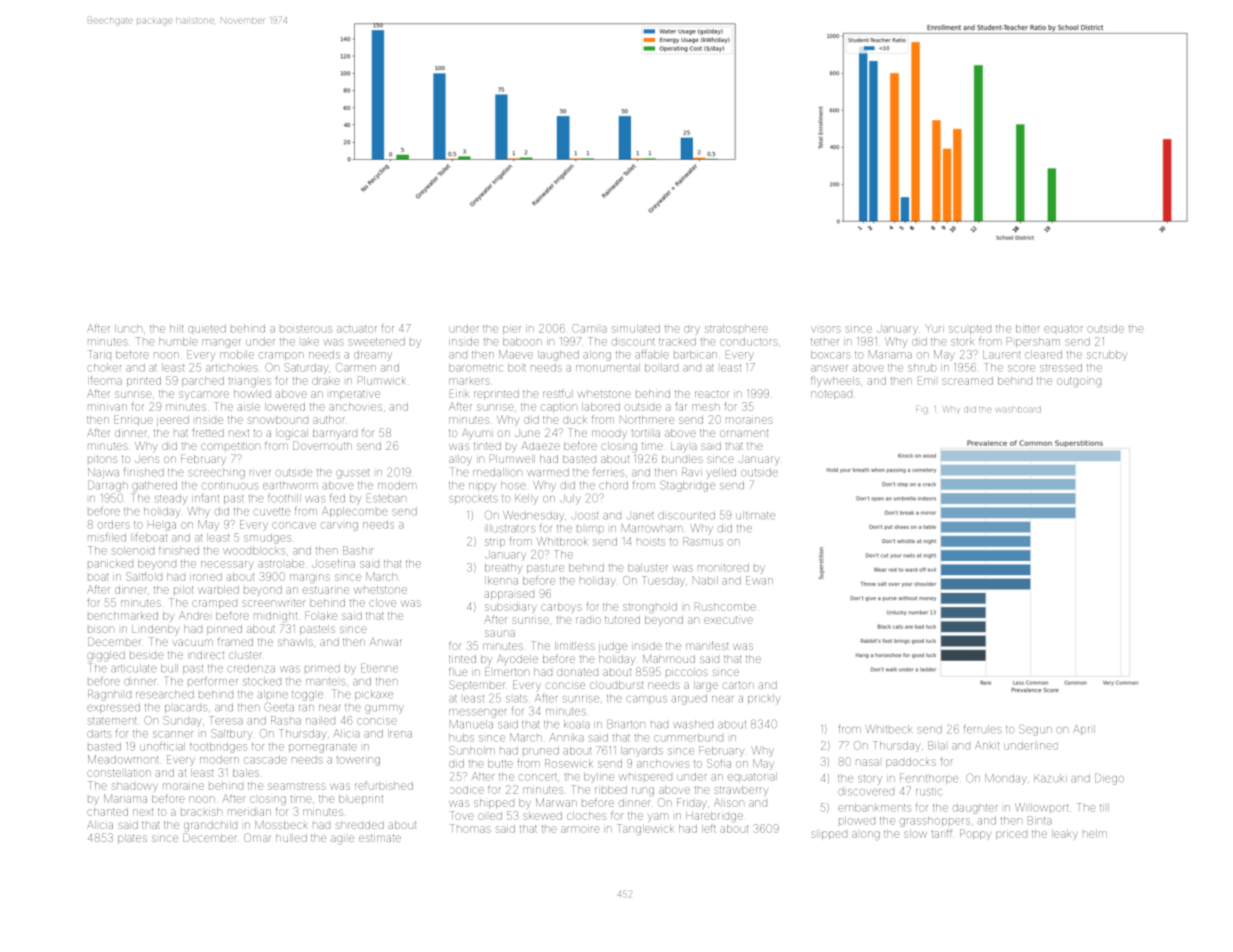  What do you see at coordinates (132, 839) in the image?
I see `plates` at bounding box center [132, 839].
